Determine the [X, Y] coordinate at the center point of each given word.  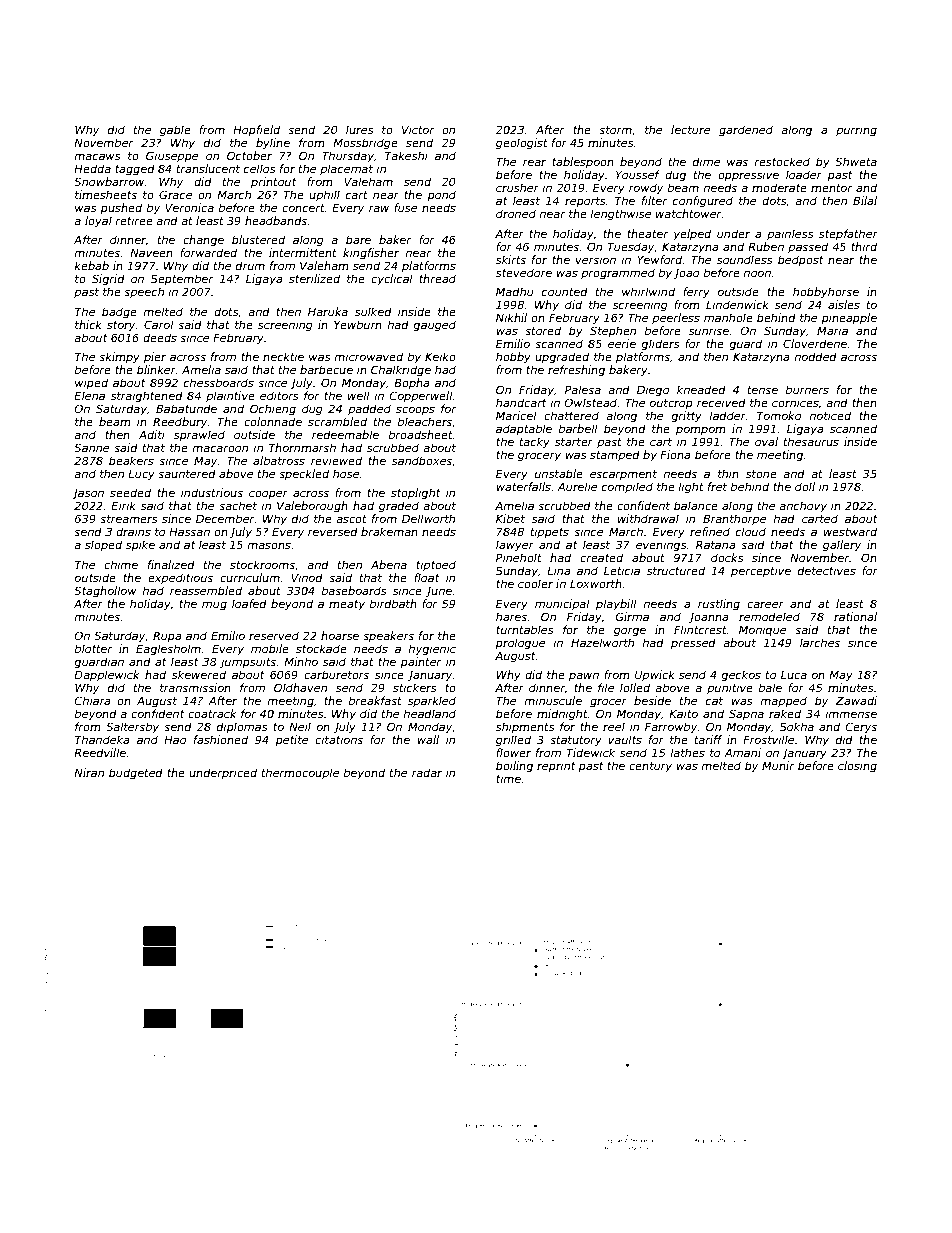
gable [175, 131]
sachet [238, 505]
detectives [827, 570]
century [650, 767]
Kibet [510, 518]
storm [615, 130]
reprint [556, 766]
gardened [746, 131]
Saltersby [132, 728]
